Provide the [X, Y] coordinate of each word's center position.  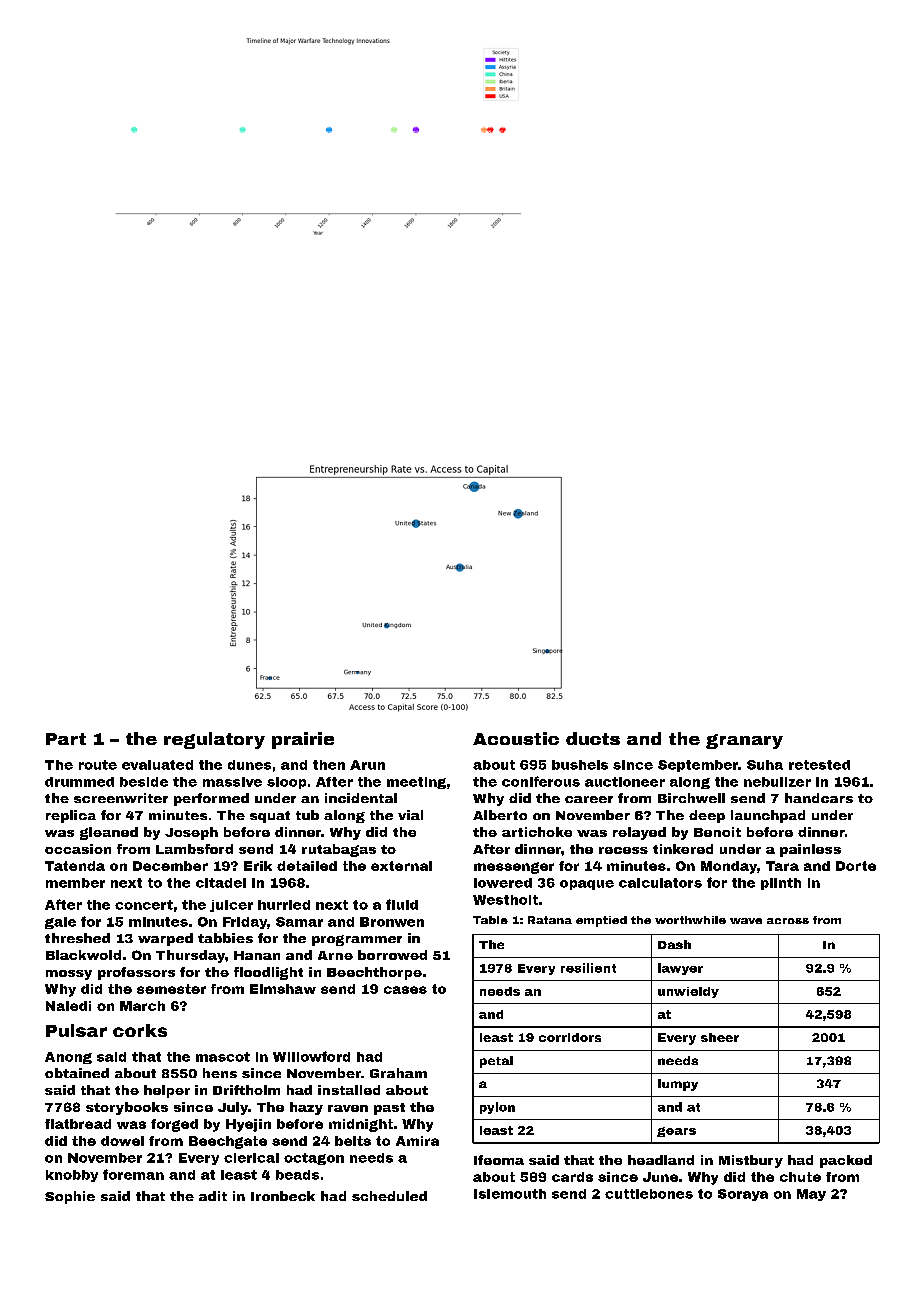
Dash [674, 944]
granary [744, 741]
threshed [77, 938]
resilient [588, 968]
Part [66, 739]
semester [171, 989]
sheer [720, 1037]
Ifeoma [499, 1160]
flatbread [78, 1124]
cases [405, 990]
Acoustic [516, 738]
